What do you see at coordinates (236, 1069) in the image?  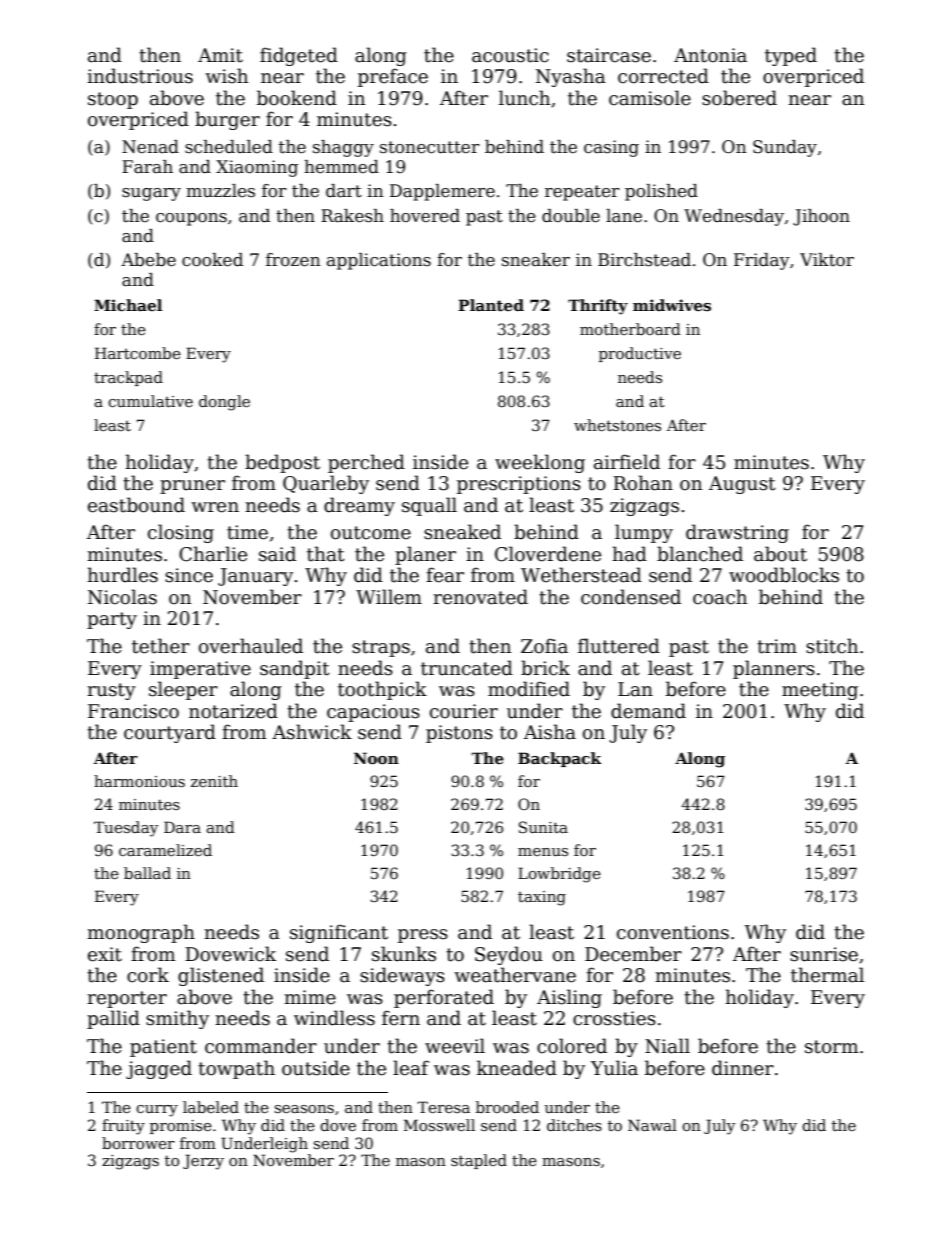 I see `towpath` at bounding box center [236, 1069].
